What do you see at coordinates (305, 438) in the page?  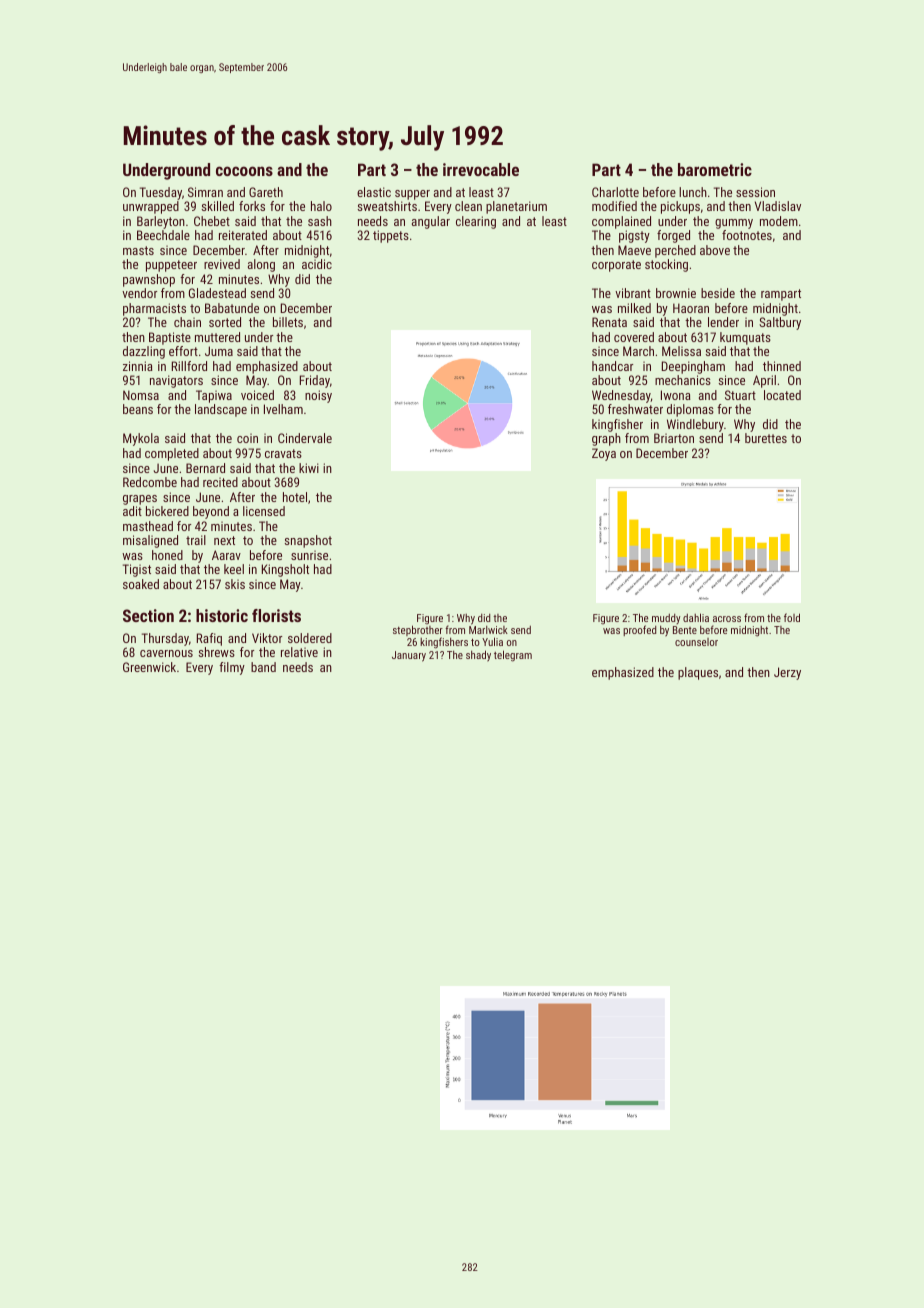 I see `Cindervale` at bounding box center [305, 438].
